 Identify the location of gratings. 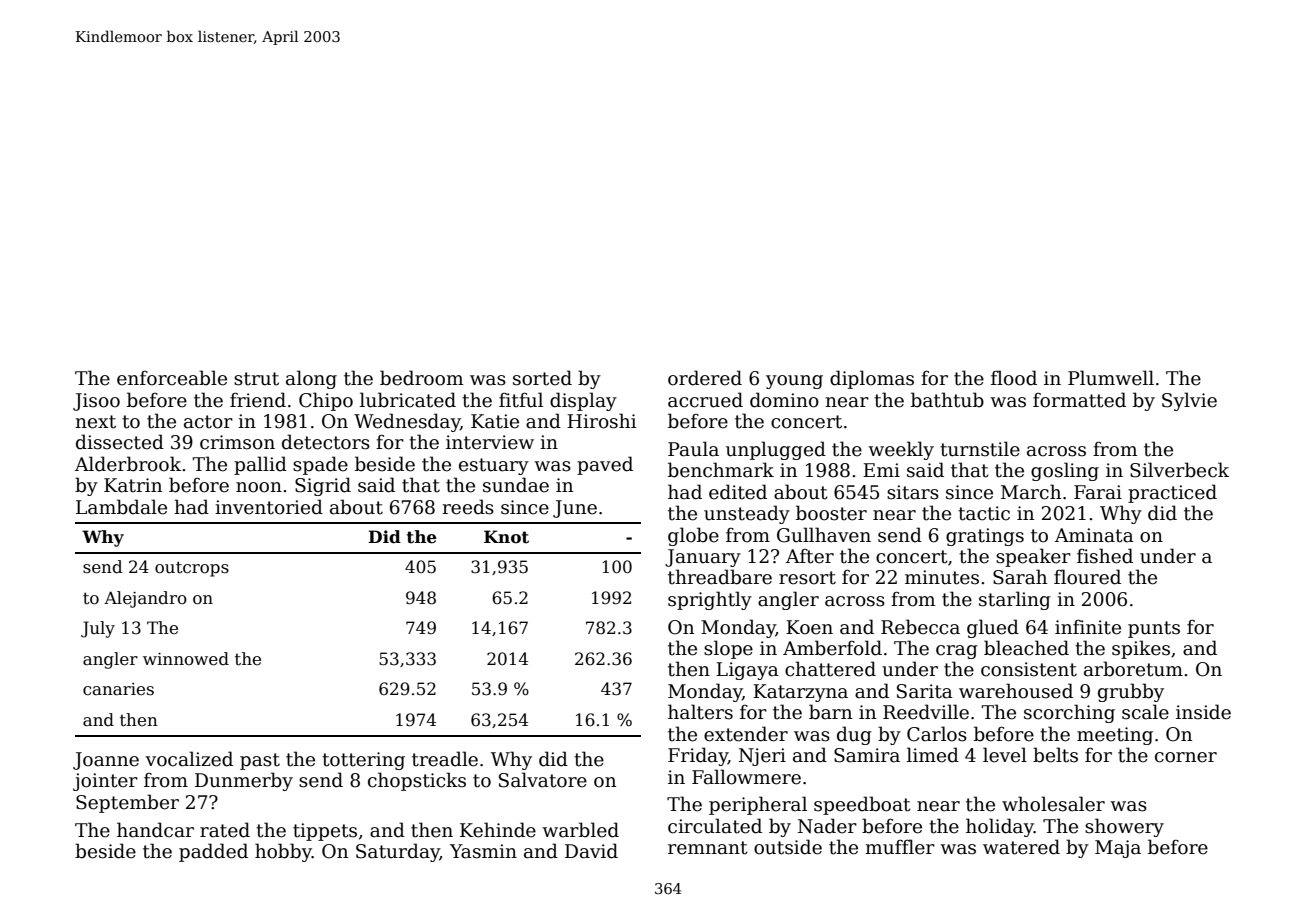
(985, 537).
